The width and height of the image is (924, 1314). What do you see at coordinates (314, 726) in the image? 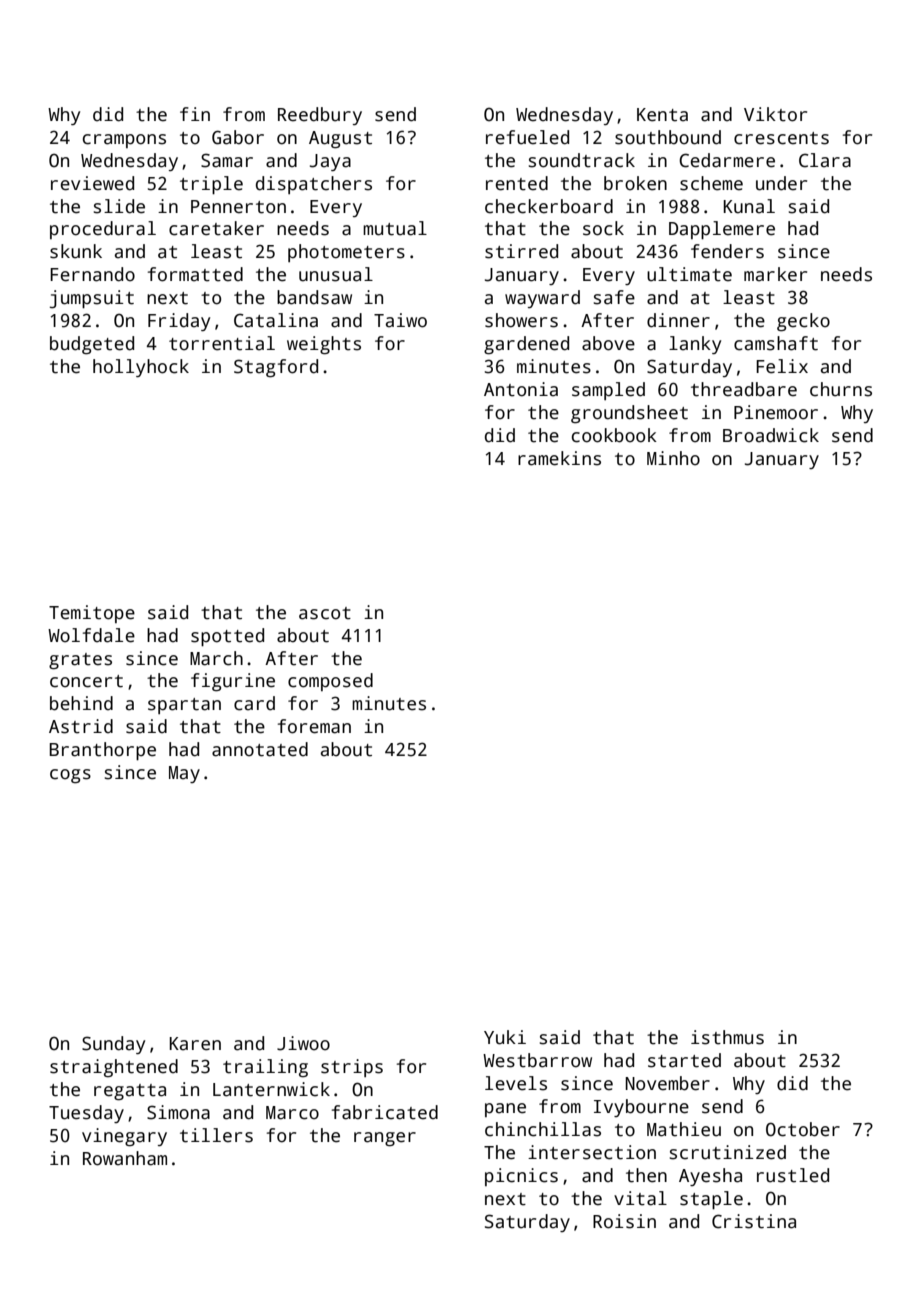
I see `foreman` at bounding box center [314, 726].
